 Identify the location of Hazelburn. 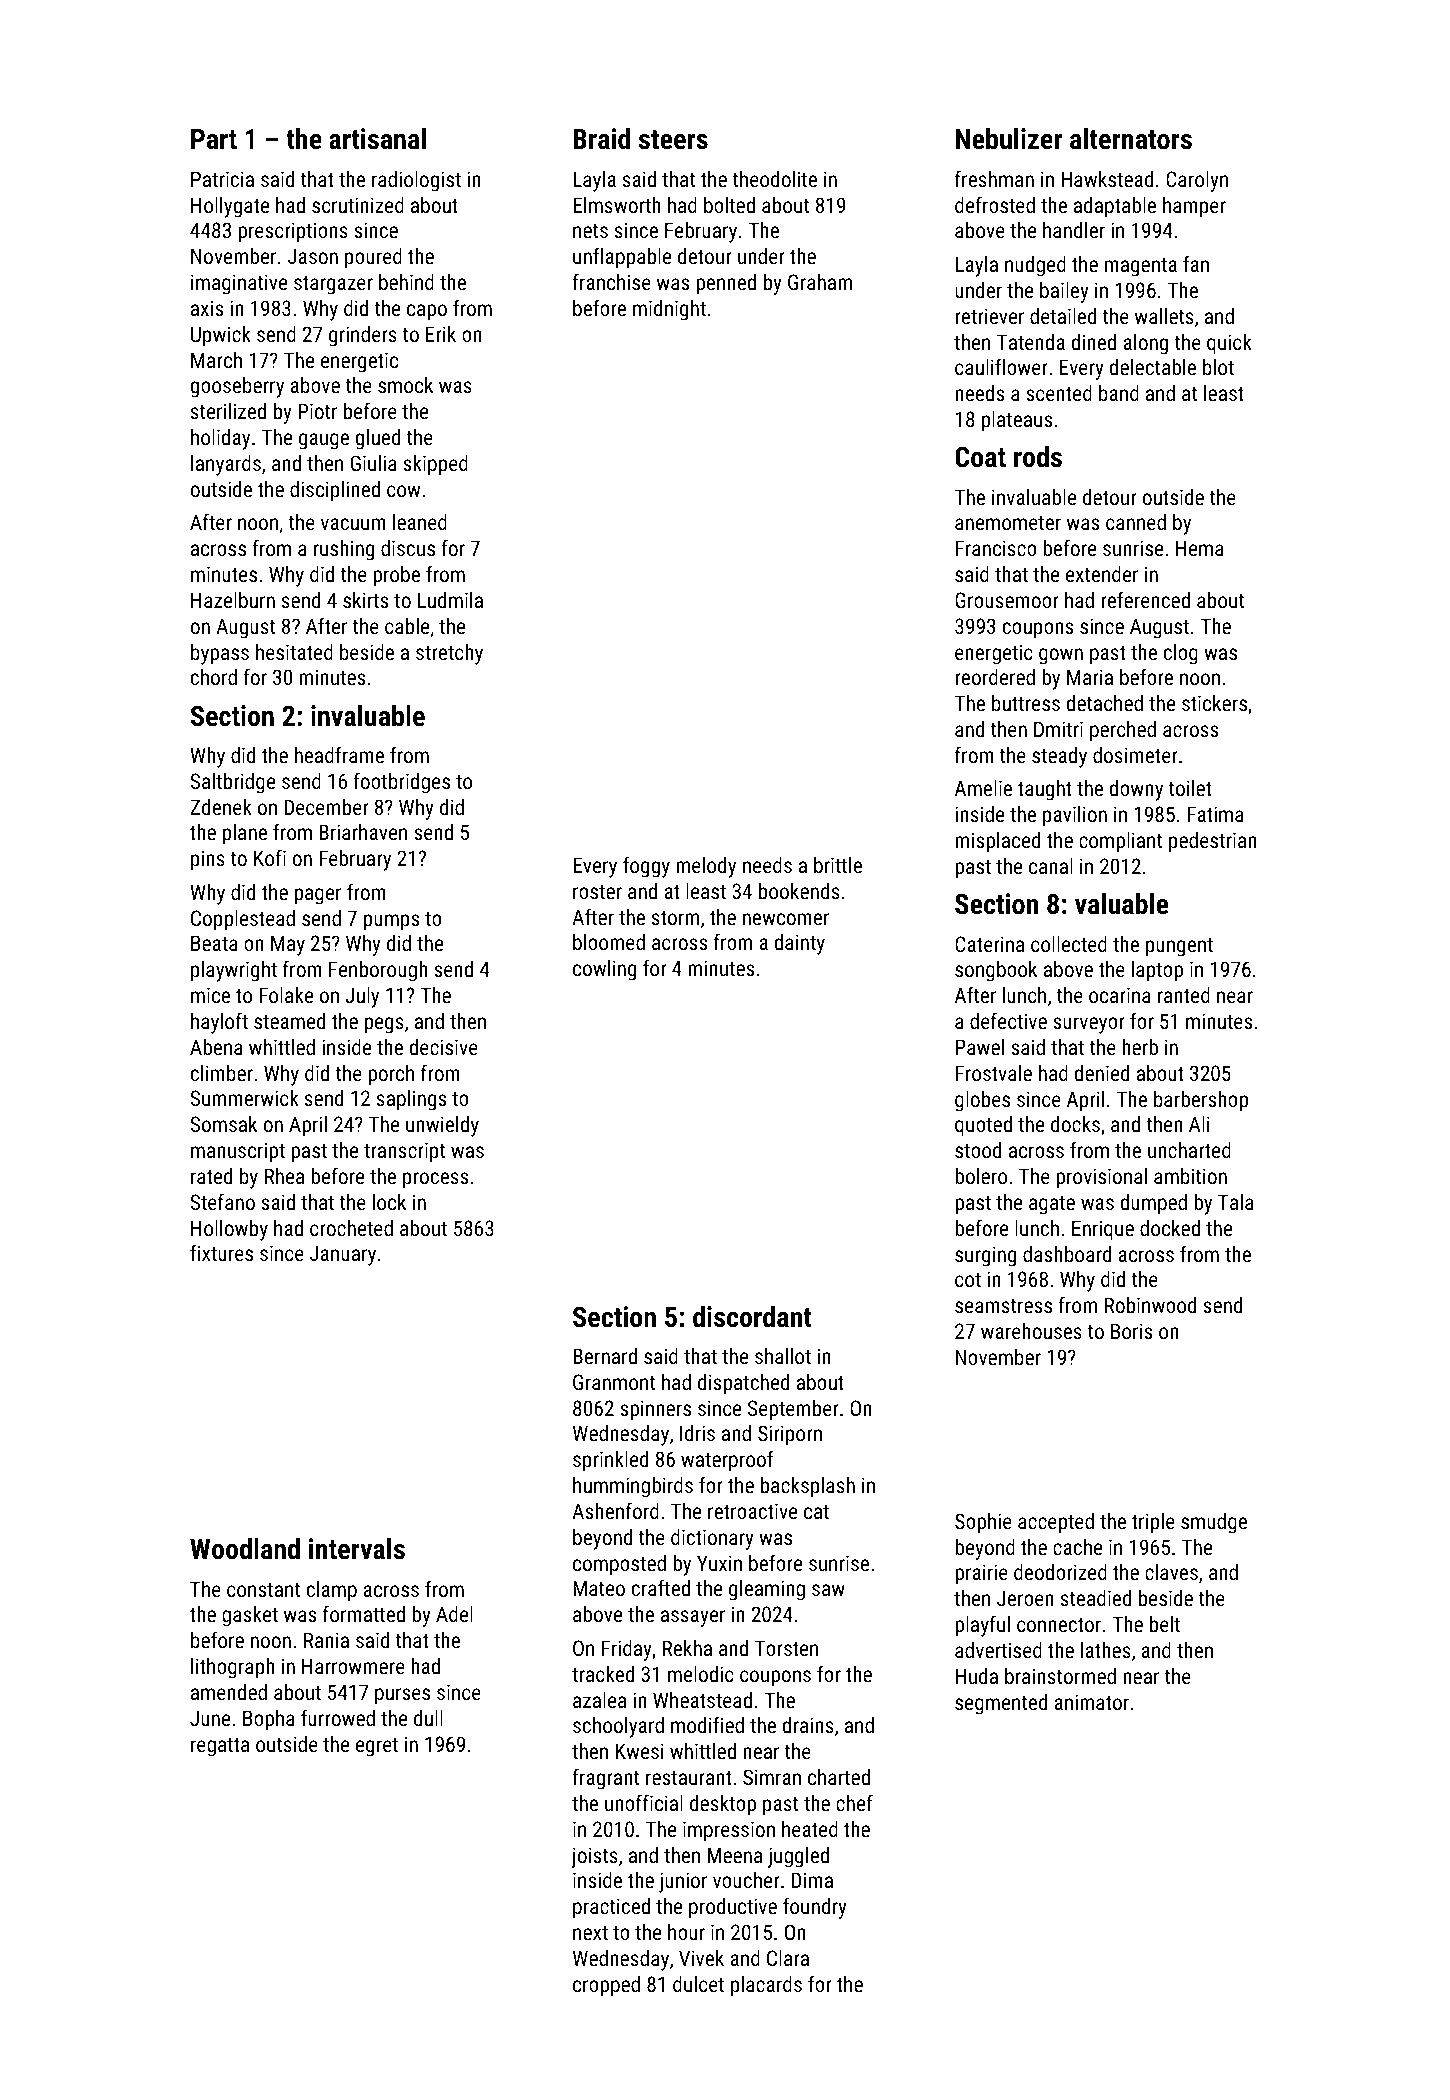
(233, 600).
